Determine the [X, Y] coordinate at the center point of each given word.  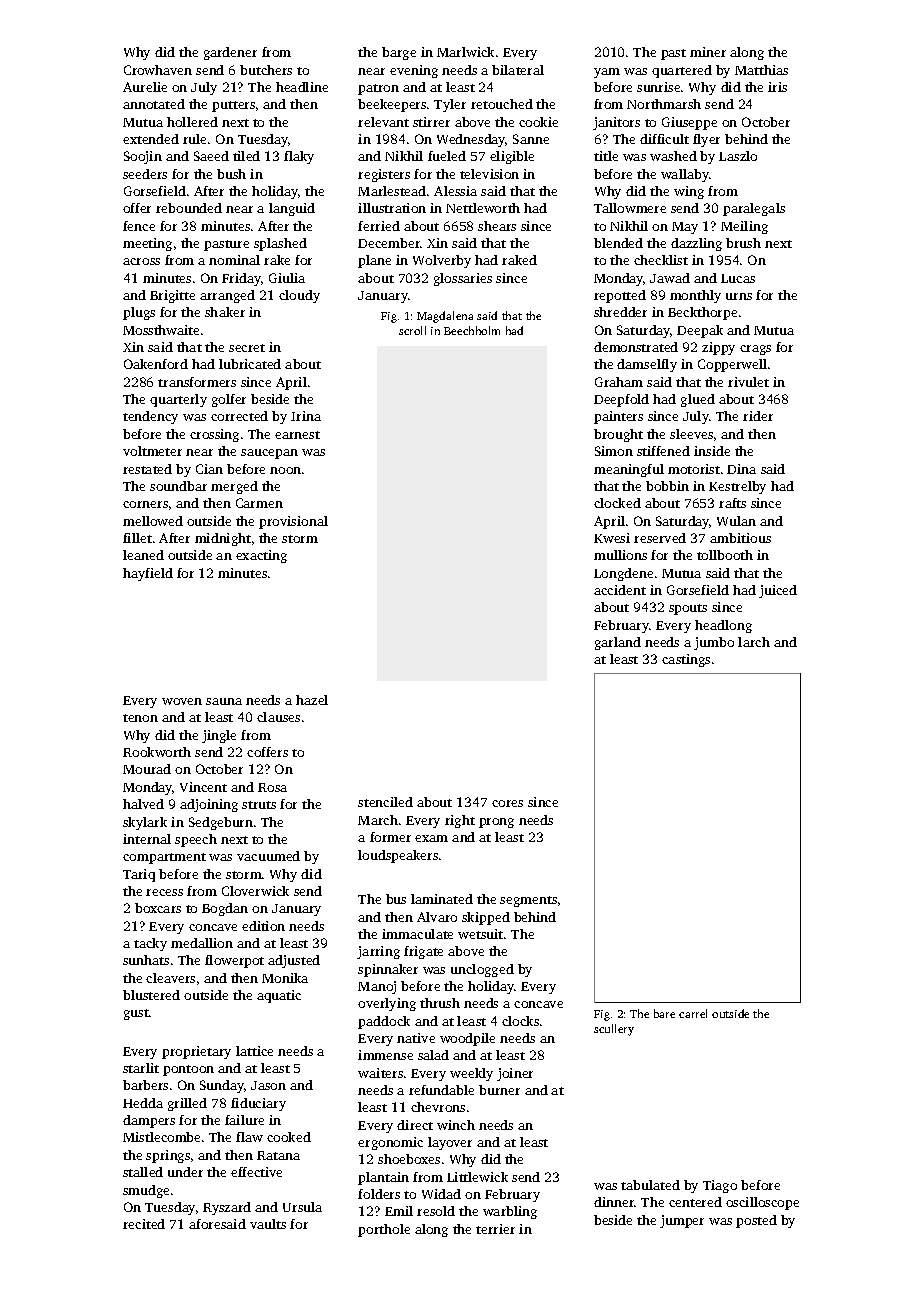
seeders [145, 174]
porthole [384, 1230]
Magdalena [445, 317]
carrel [693, 1013]
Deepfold [621, 400]
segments [528, 901]
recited [144, 1224]
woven [182, 701]
